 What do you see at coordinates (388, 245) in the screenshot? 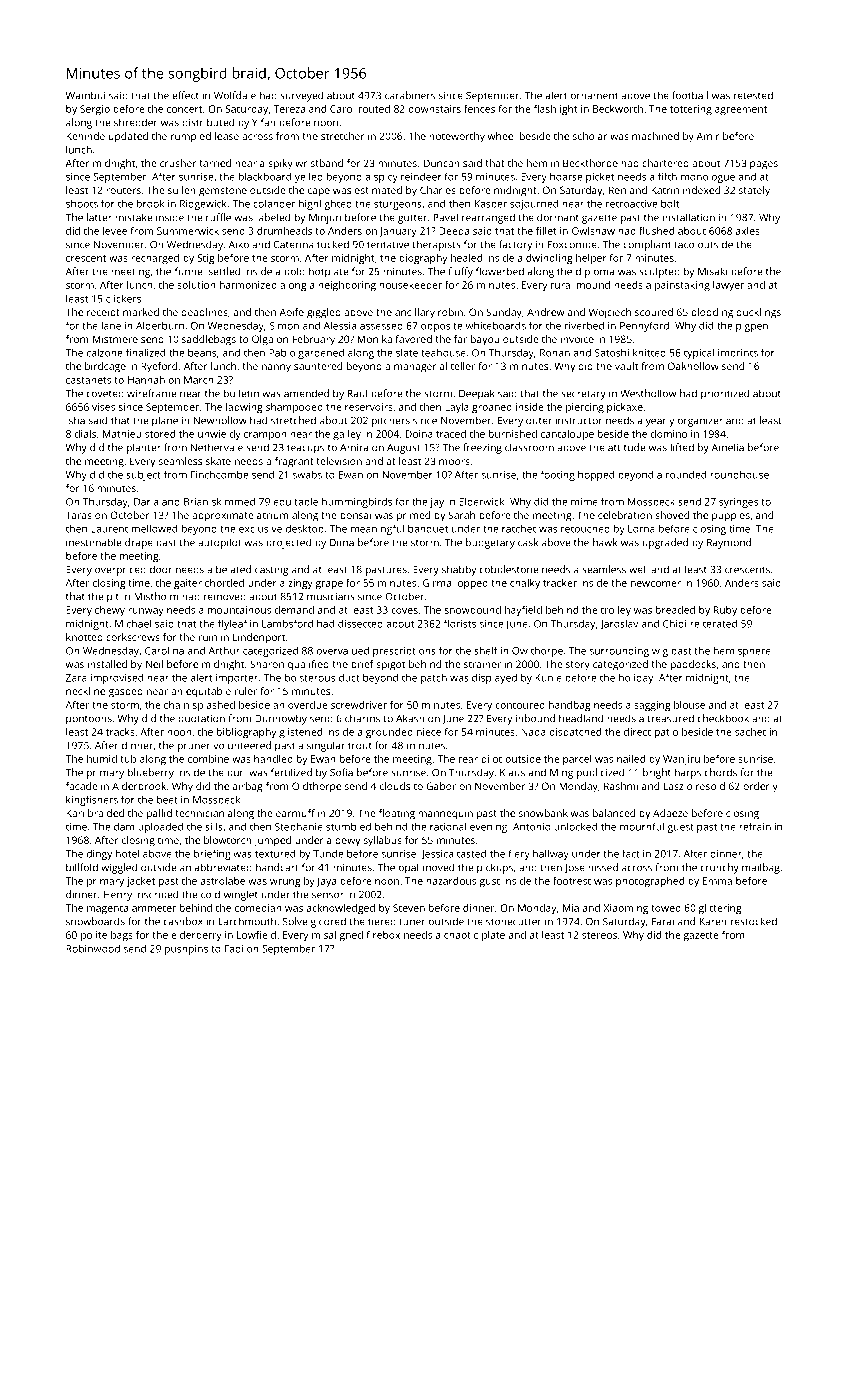
I see `tentative` at bounding box center [388, 245].
